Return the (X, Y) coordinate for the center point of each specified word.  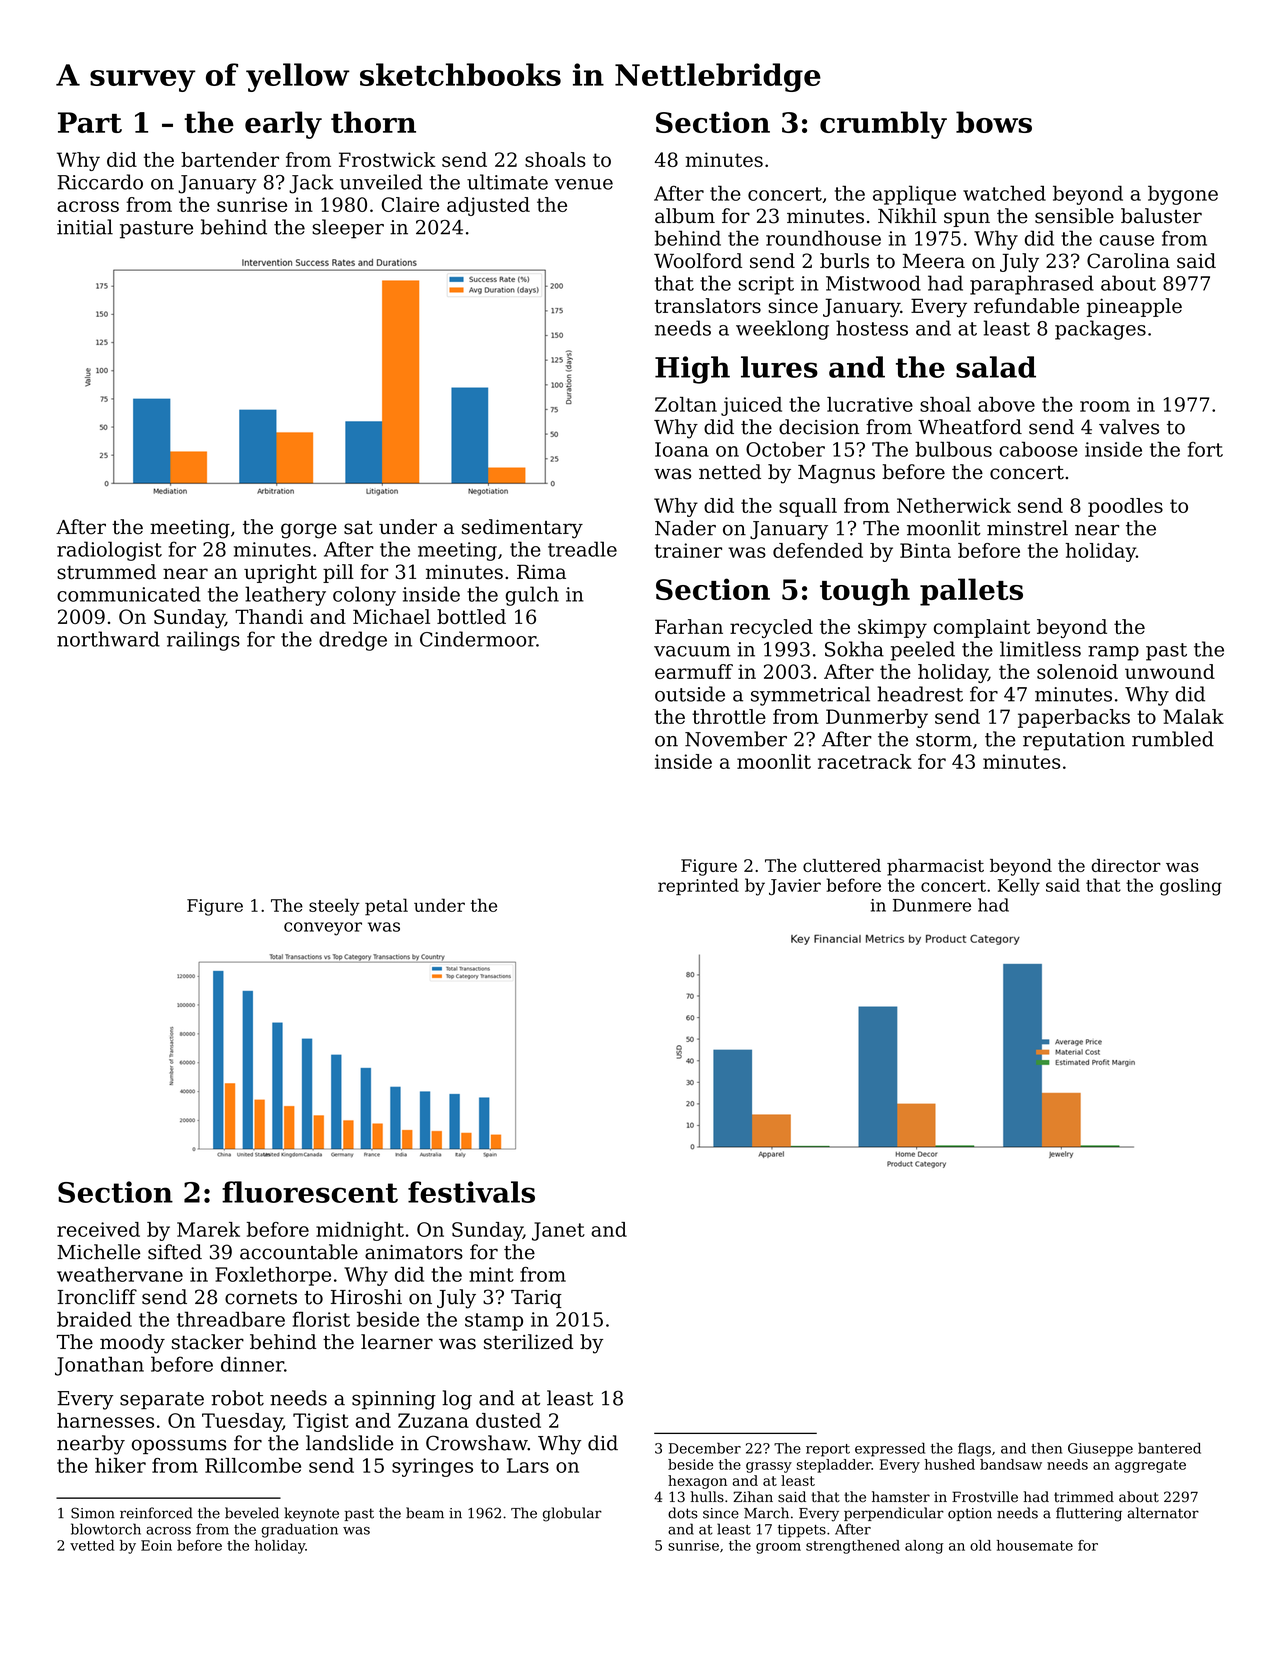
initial (85, 227)
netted (730, 472)
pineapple (1134, 307)
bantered (1169, 1448)
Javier (795, 887)
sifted (175, 1252)
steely (334, 907)
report (828, 1450)
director (1126, 865)
